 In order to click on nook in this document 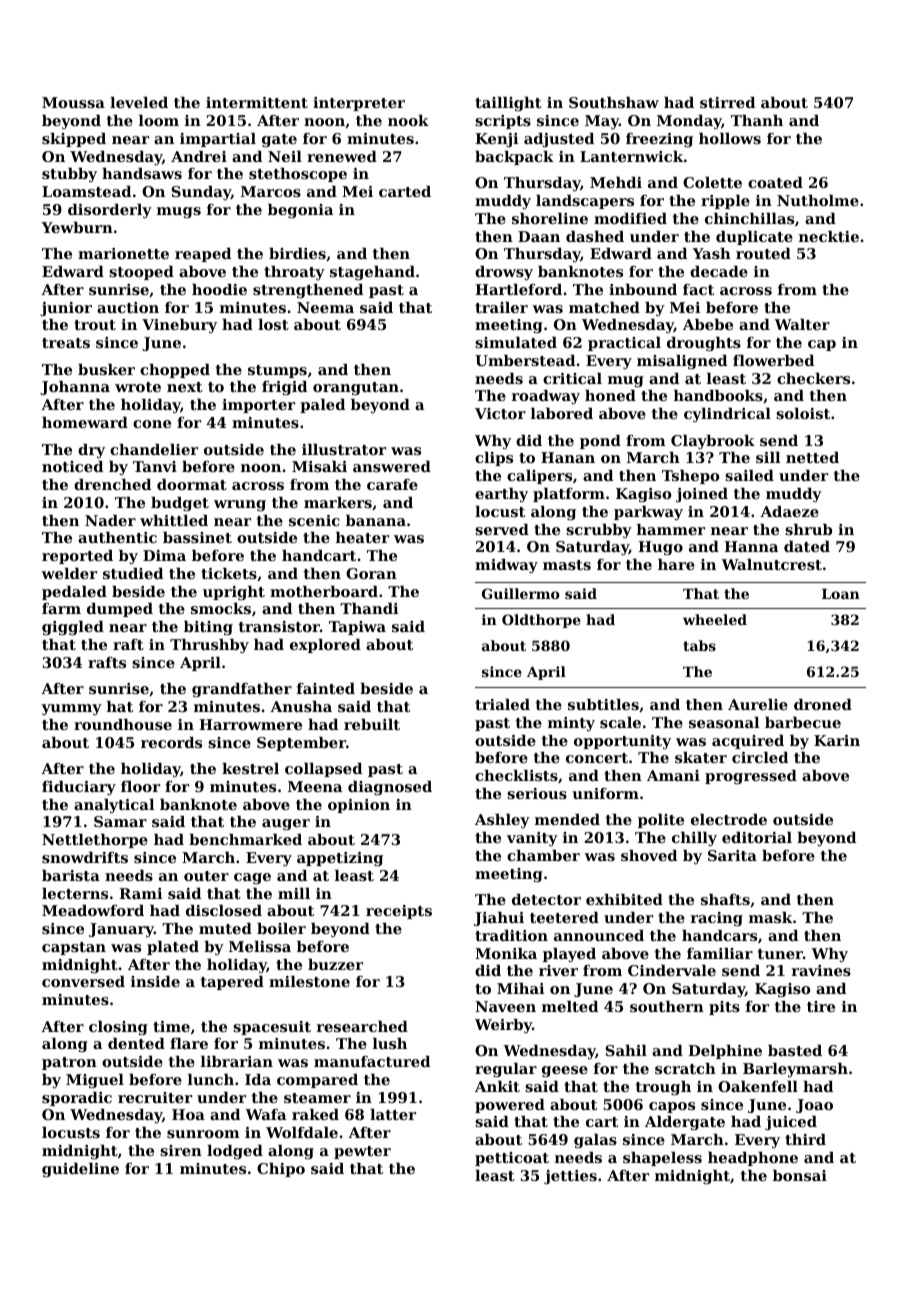, I will do `click(408, 120)`.
